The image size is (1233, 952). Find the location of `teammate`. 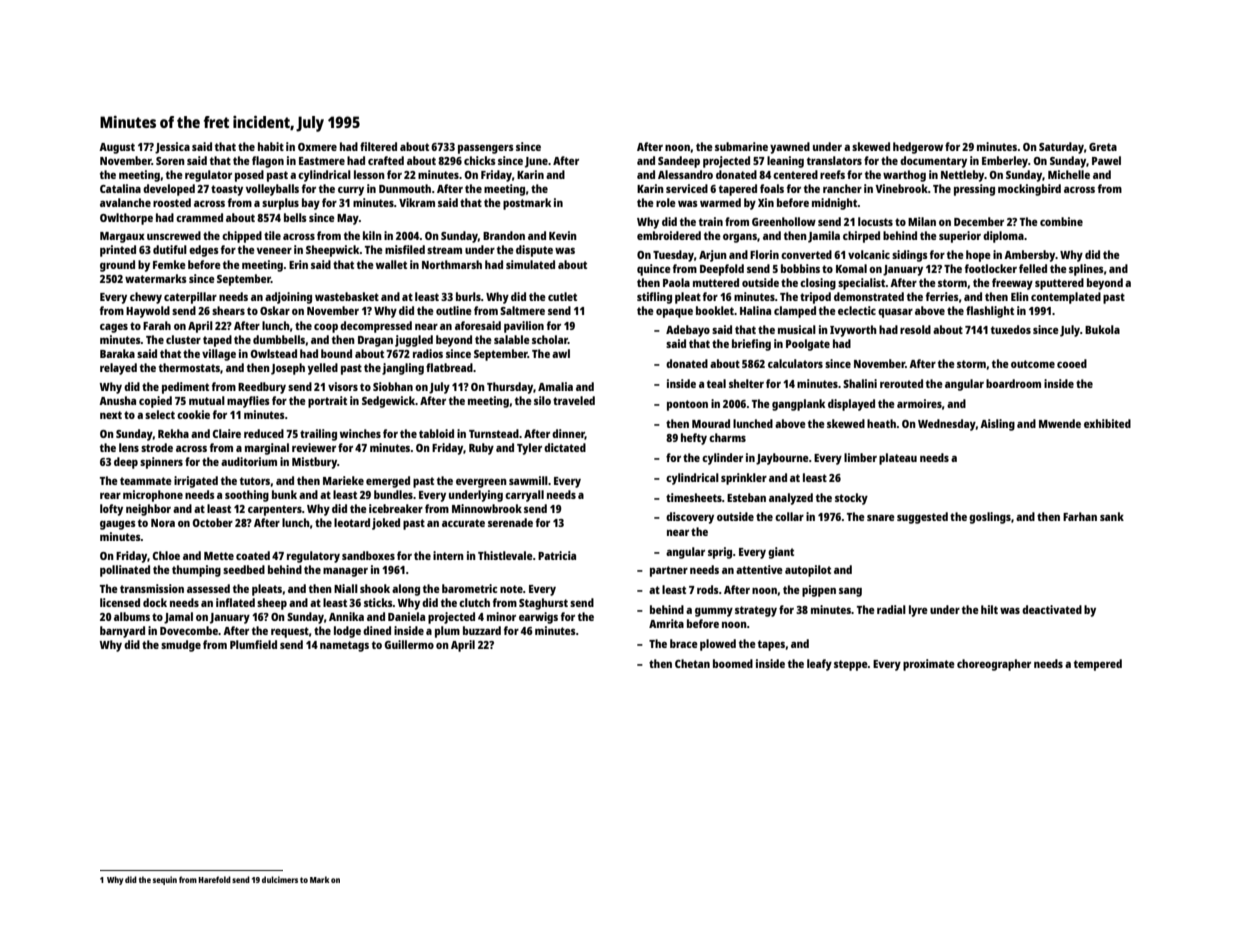

teammate is located at coordinates (146, 481).
